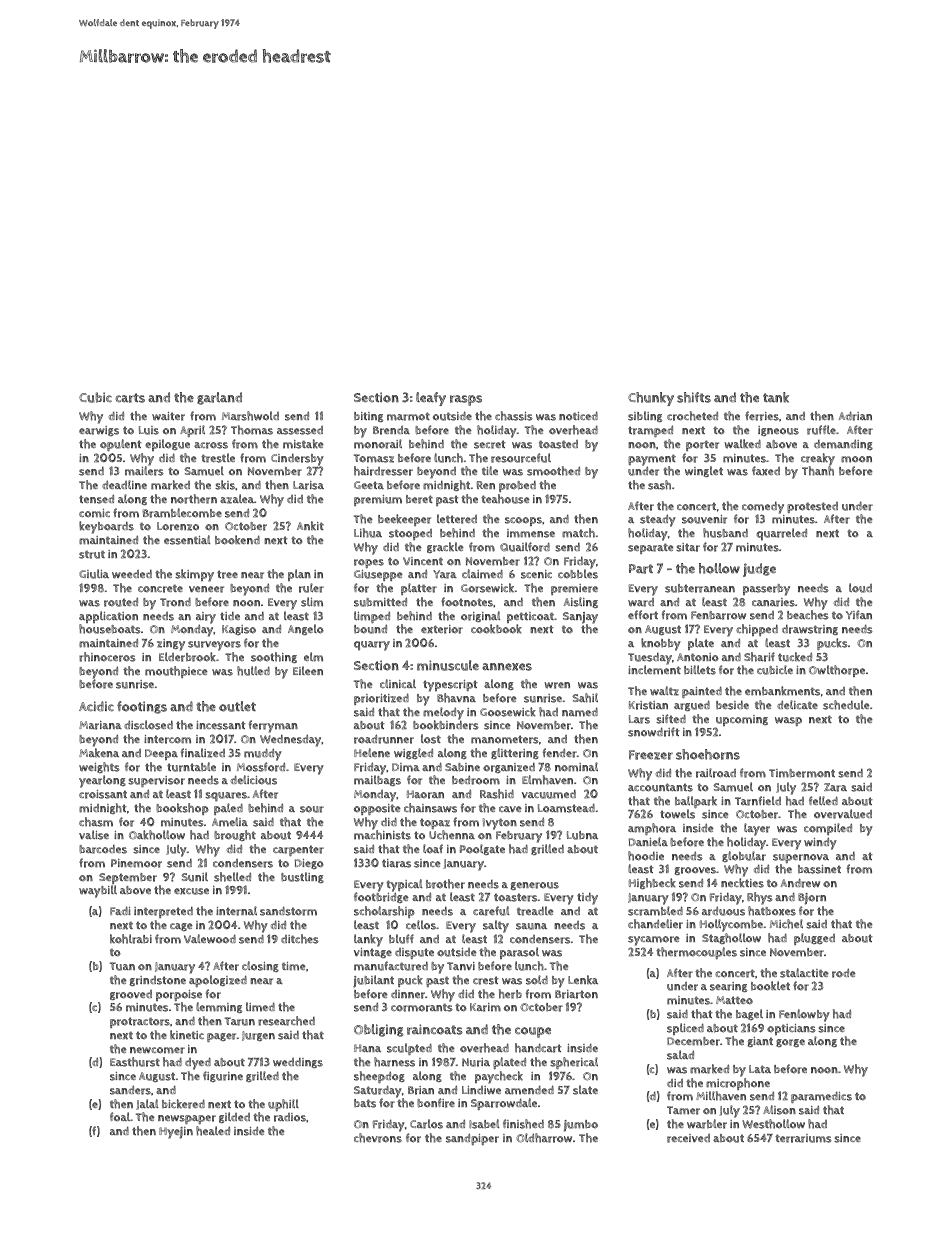  I want to click on wren, so click(557, 685).
